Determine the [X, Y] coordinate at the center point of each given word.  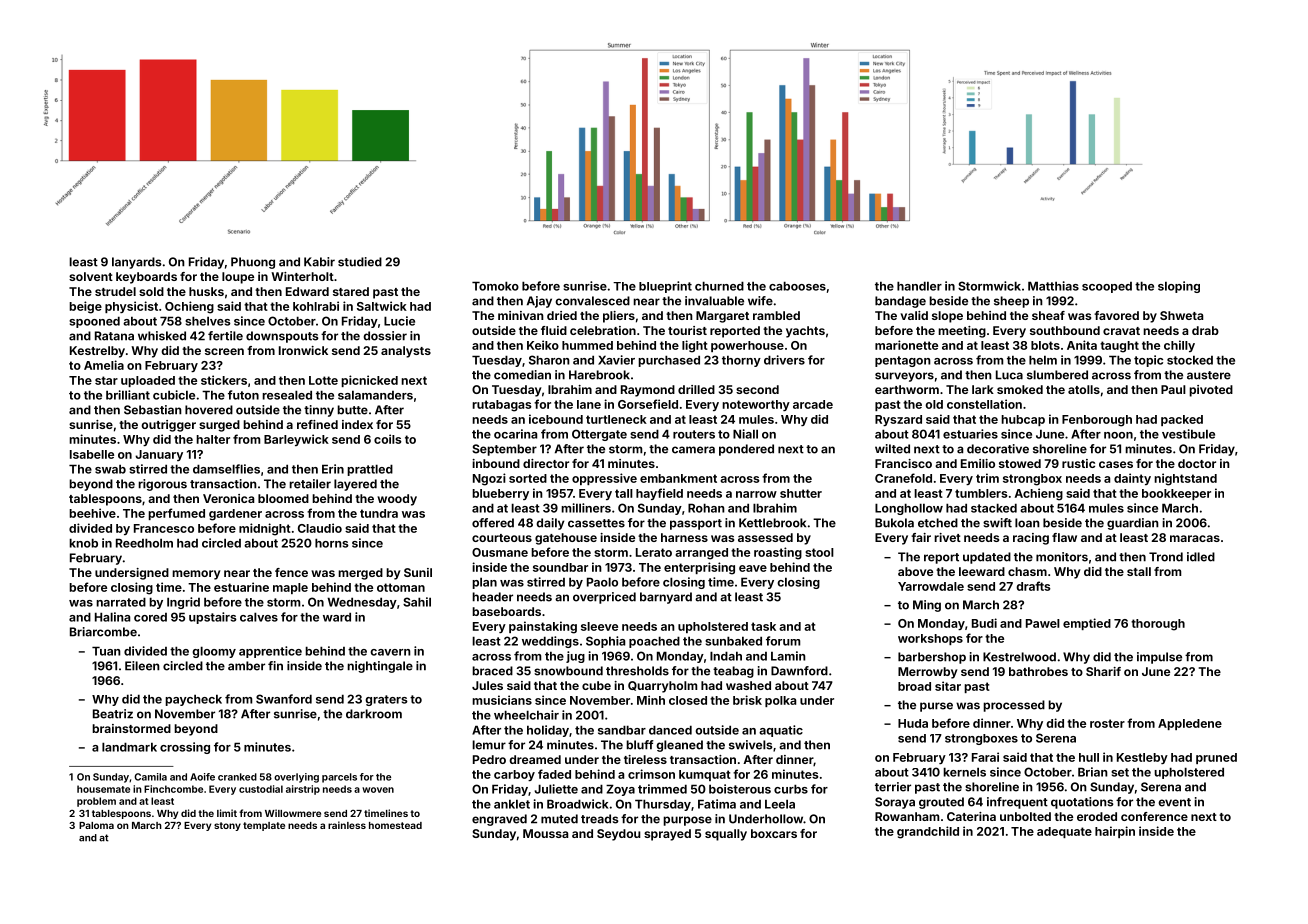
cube [596, 685]
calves [259, 617]
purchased [669, 361]
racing [1031, 539]
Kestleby [1142, 758]
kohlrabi [316, 306]
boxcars [774, 833]
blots [1045, 345]
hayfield [659, 494]
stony [227, 826]
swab [110, 469]
